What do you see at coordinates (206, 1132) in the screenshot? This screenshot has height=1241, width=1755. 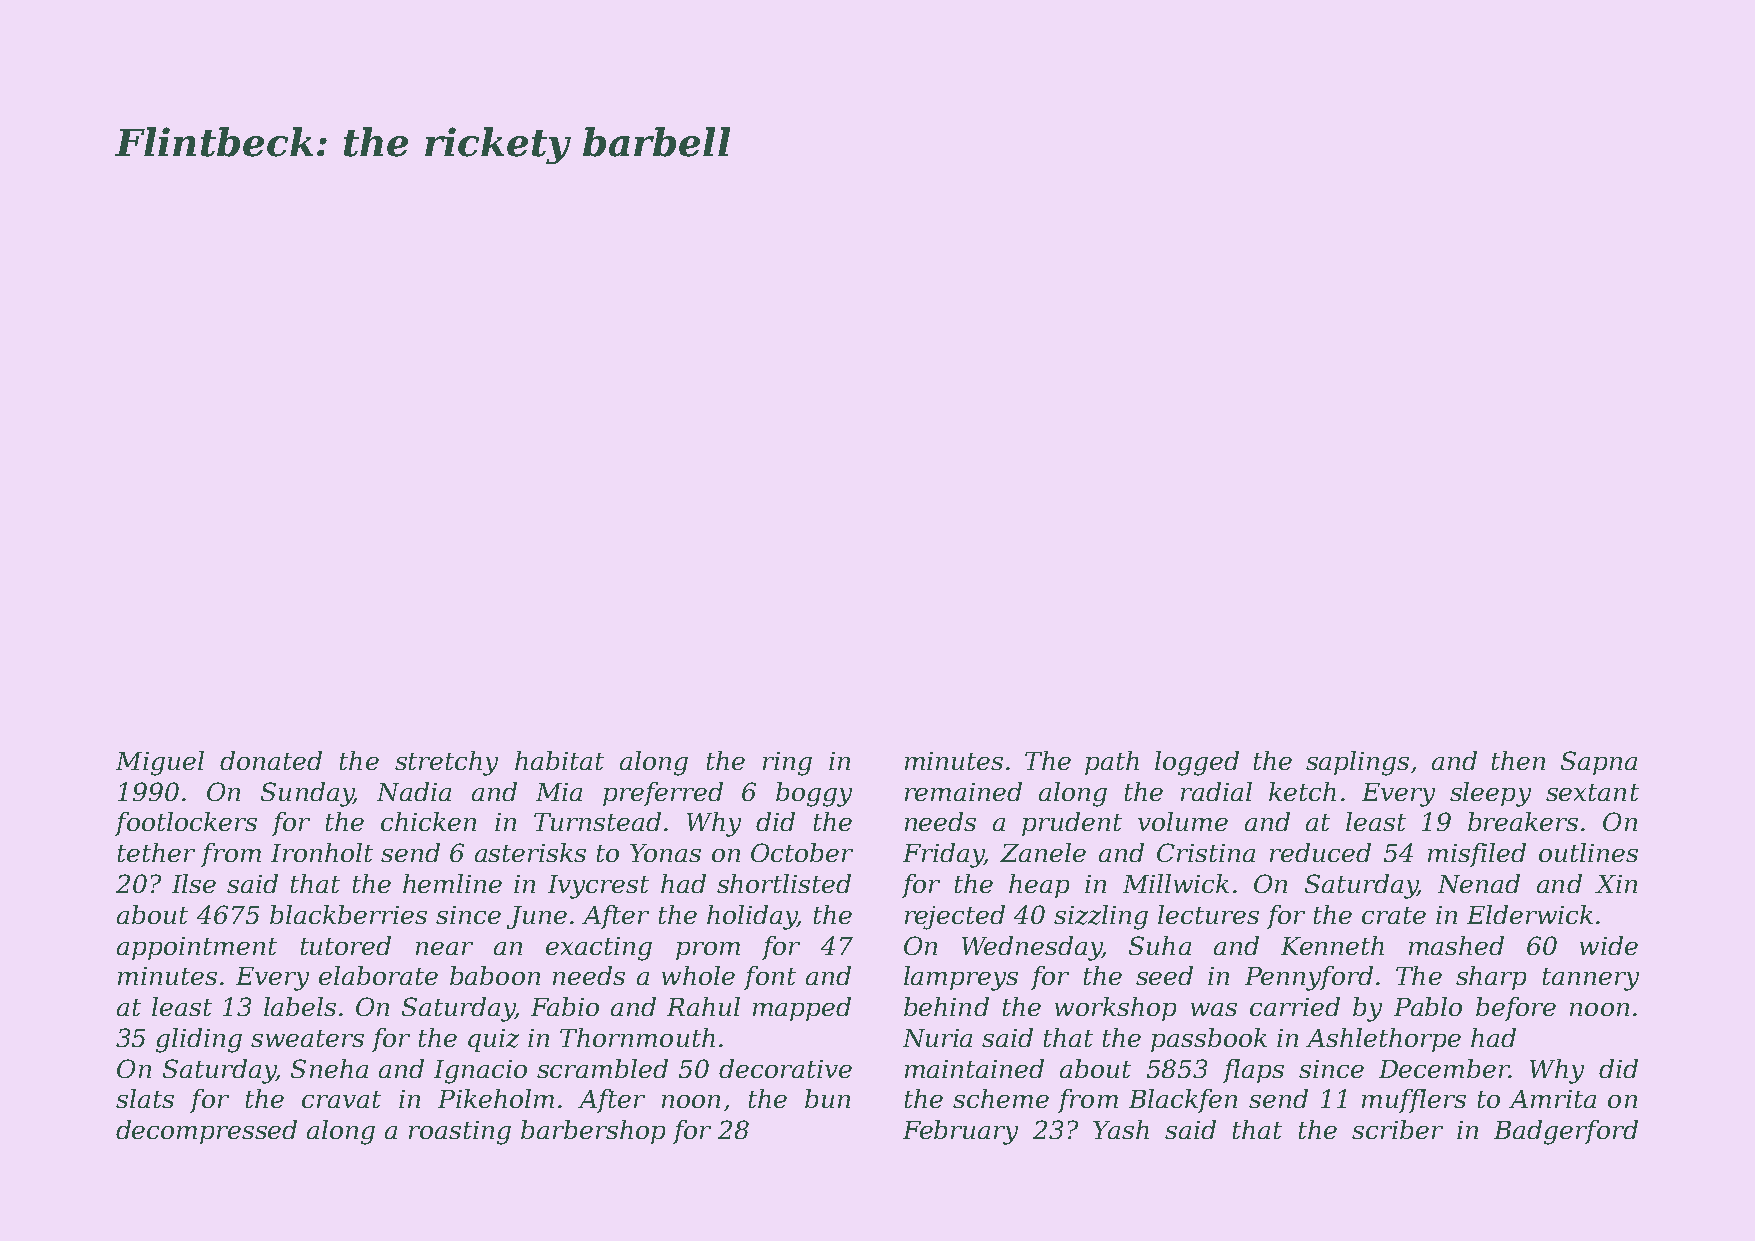 I see `decompressed` at bounding box center [206, 1132].
